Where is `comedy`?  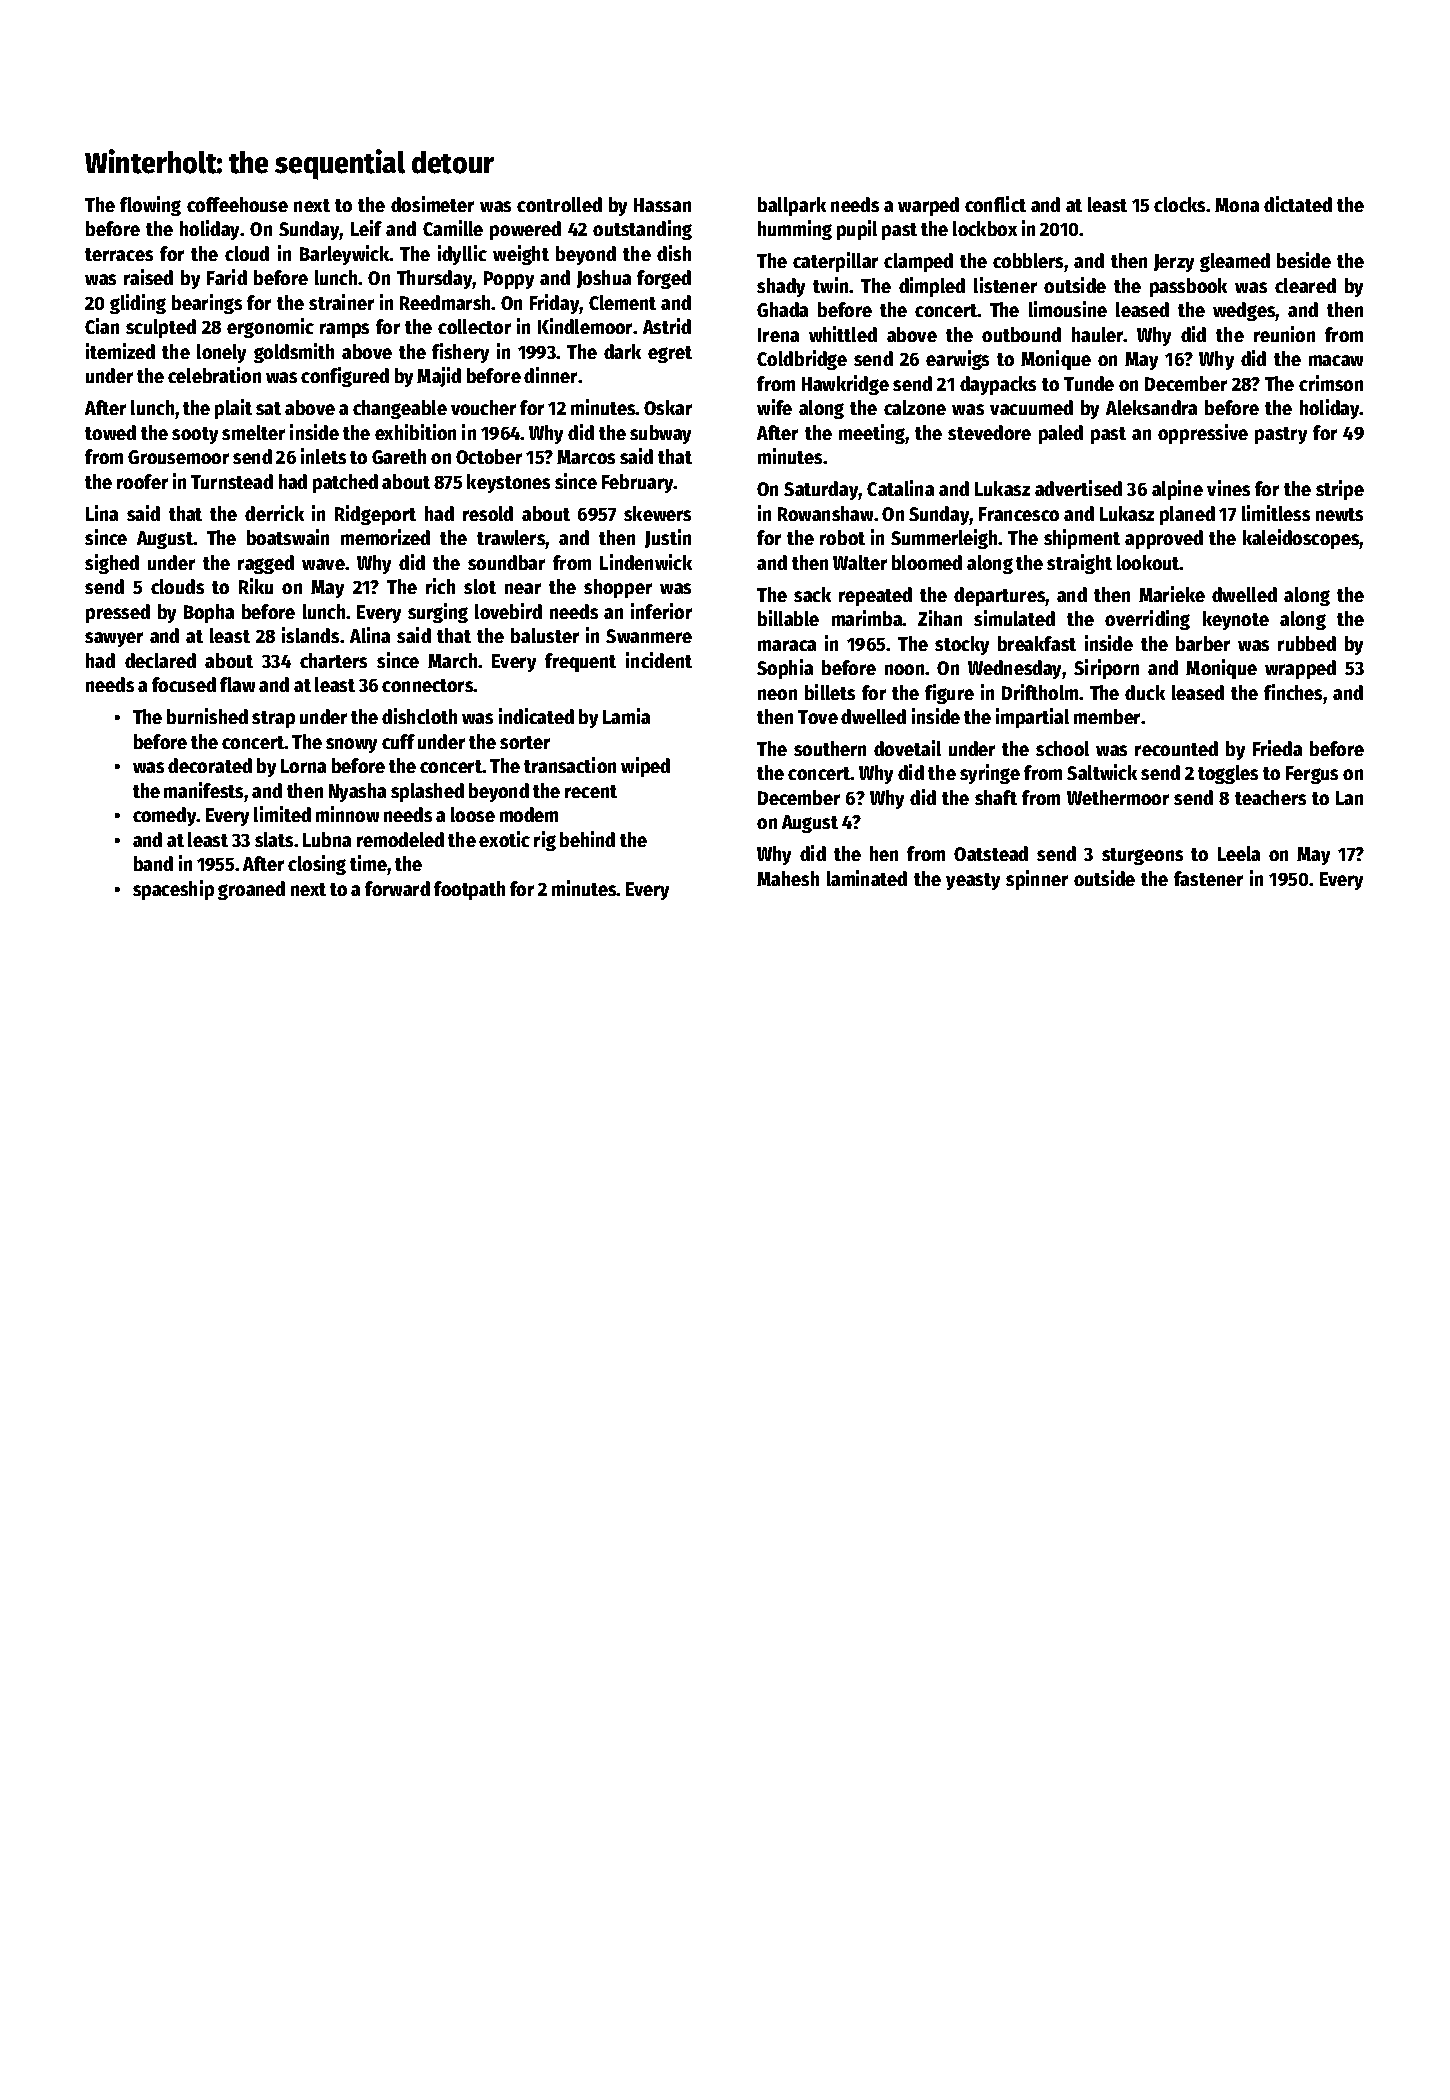 comedy is located at coordinates (165, 816).
